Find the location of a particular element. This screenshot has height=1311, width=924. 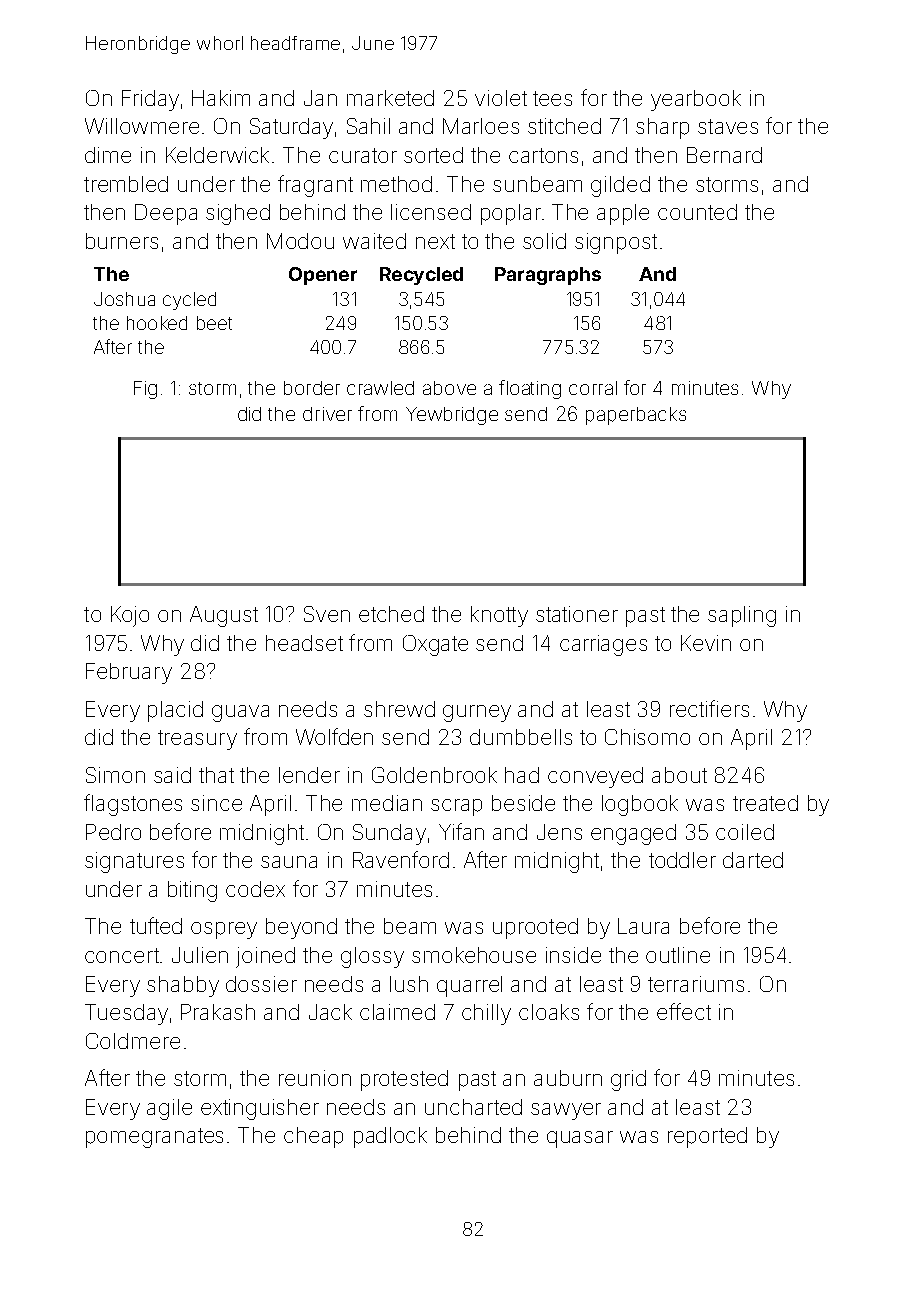

crawled is located at coordinates (380, 388).
